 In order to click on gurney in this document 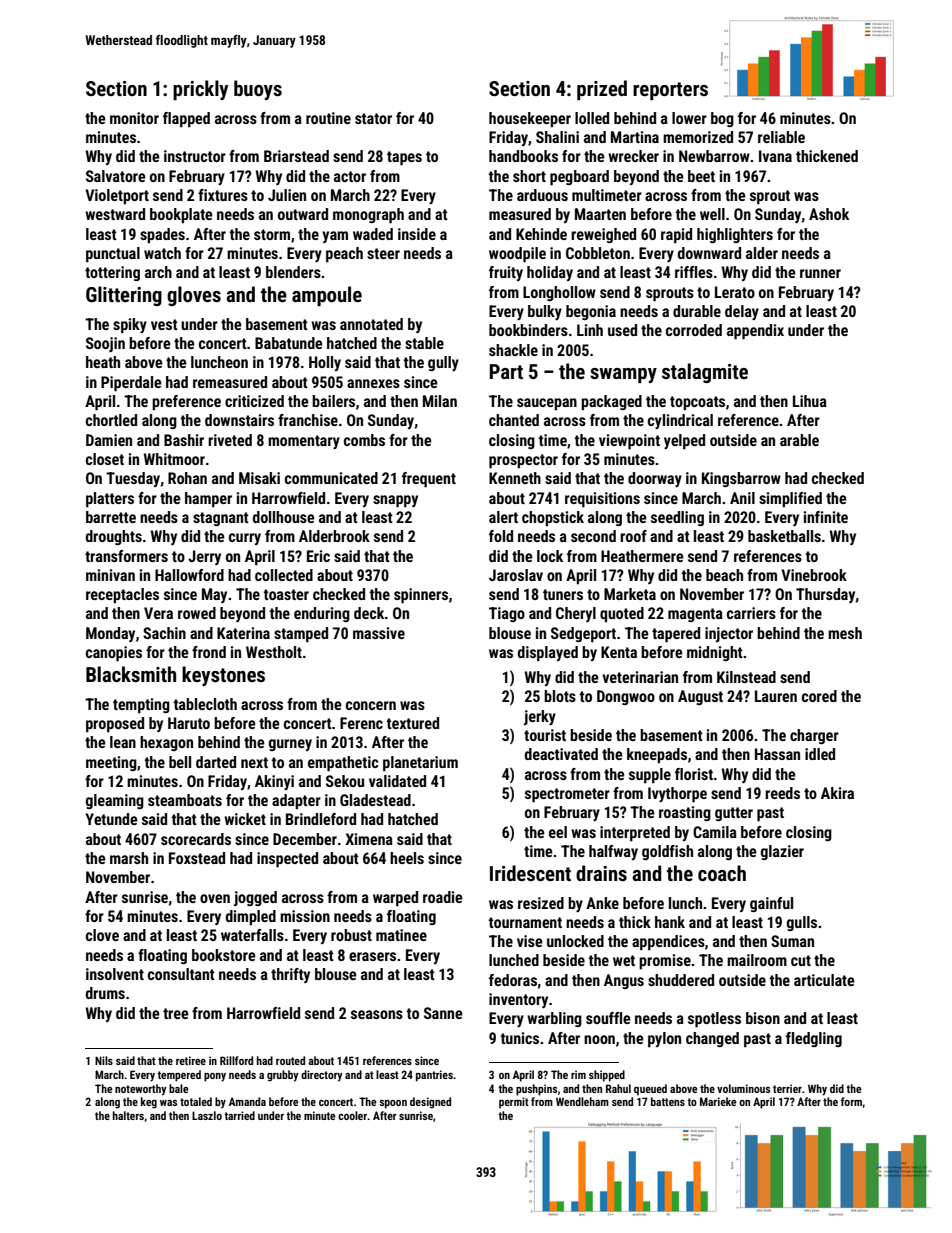, I will do `click(290, 745)`.
